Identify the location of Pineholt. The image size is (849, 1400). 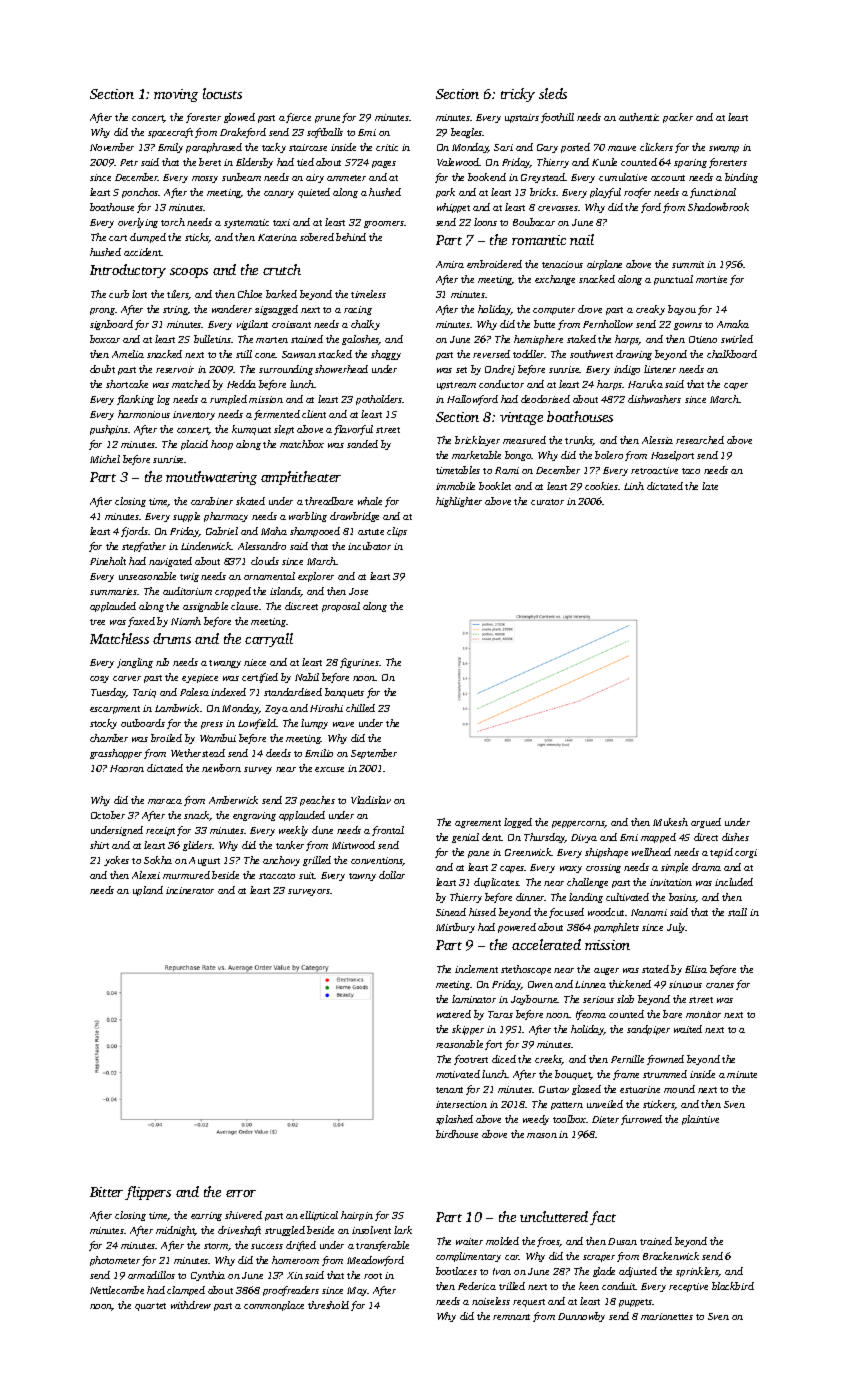
(108, 561).
